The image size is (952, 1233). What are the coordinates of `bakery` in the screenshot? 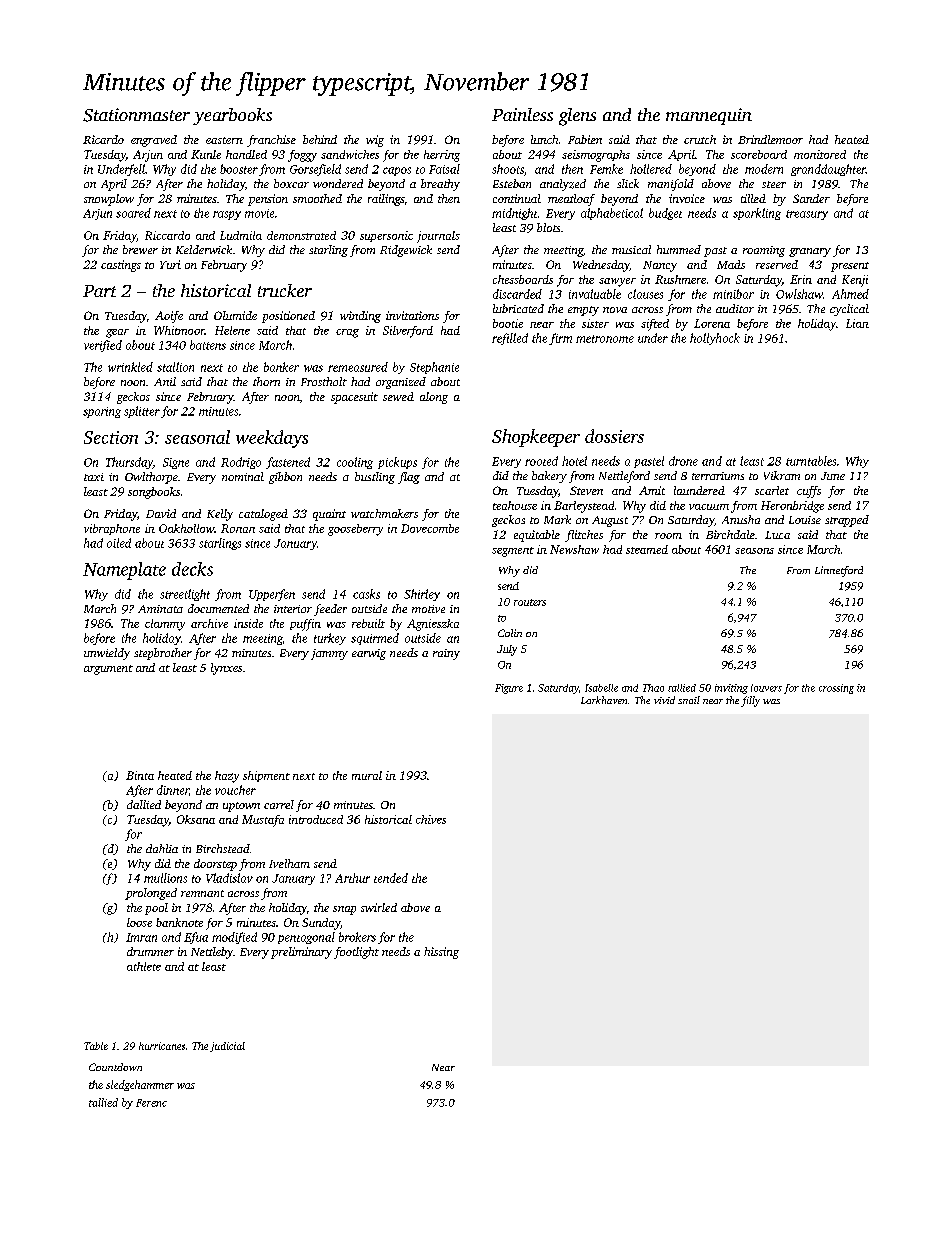 It's located at (549, 477).
